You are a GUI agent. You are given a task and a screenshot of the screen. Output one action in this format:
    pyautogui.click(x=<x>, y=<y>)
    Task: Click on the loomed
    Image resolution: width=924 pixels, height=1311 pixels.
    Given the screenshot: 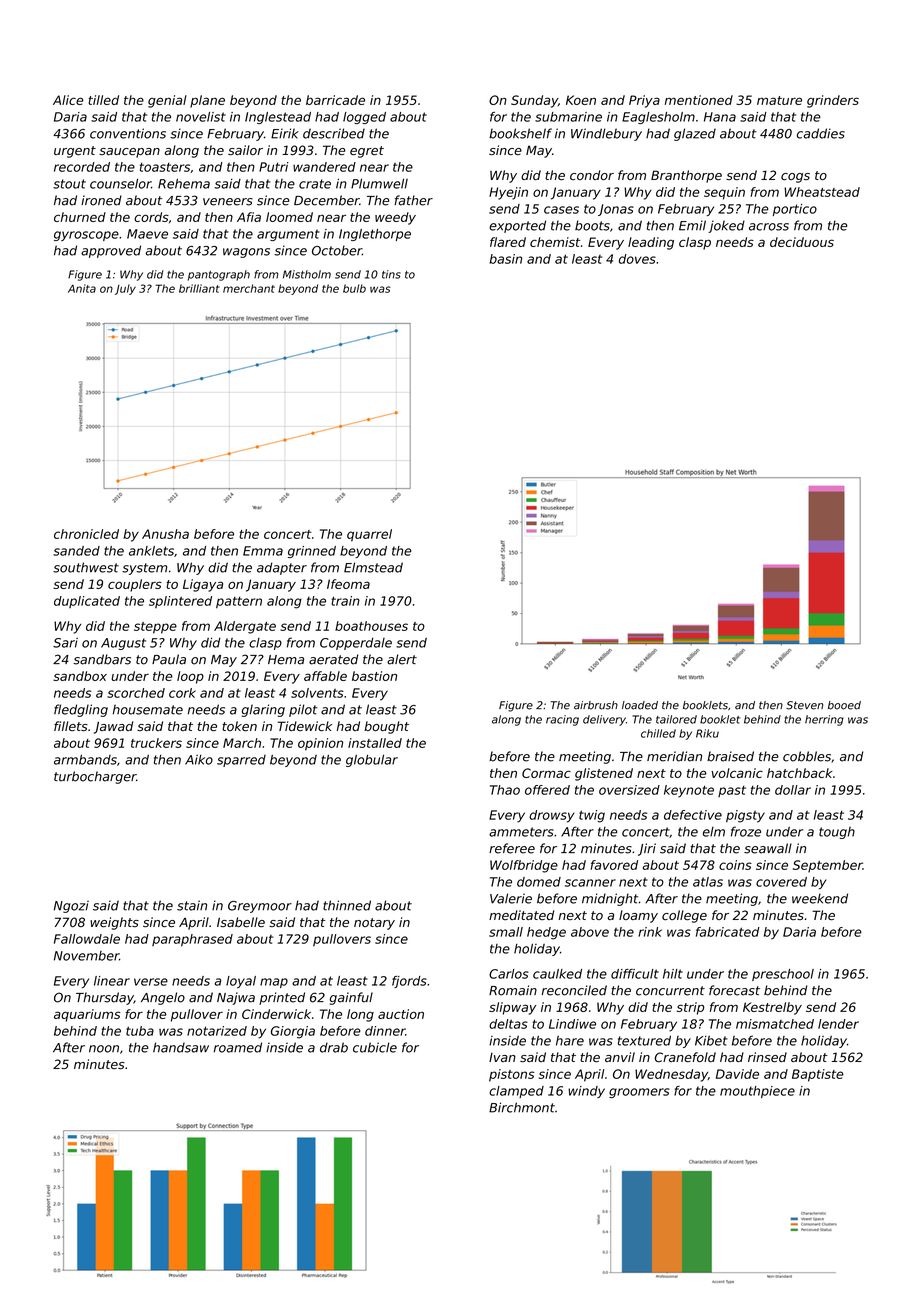 What is the action you would take?
    pyautogui.click(x=289, y=217)
